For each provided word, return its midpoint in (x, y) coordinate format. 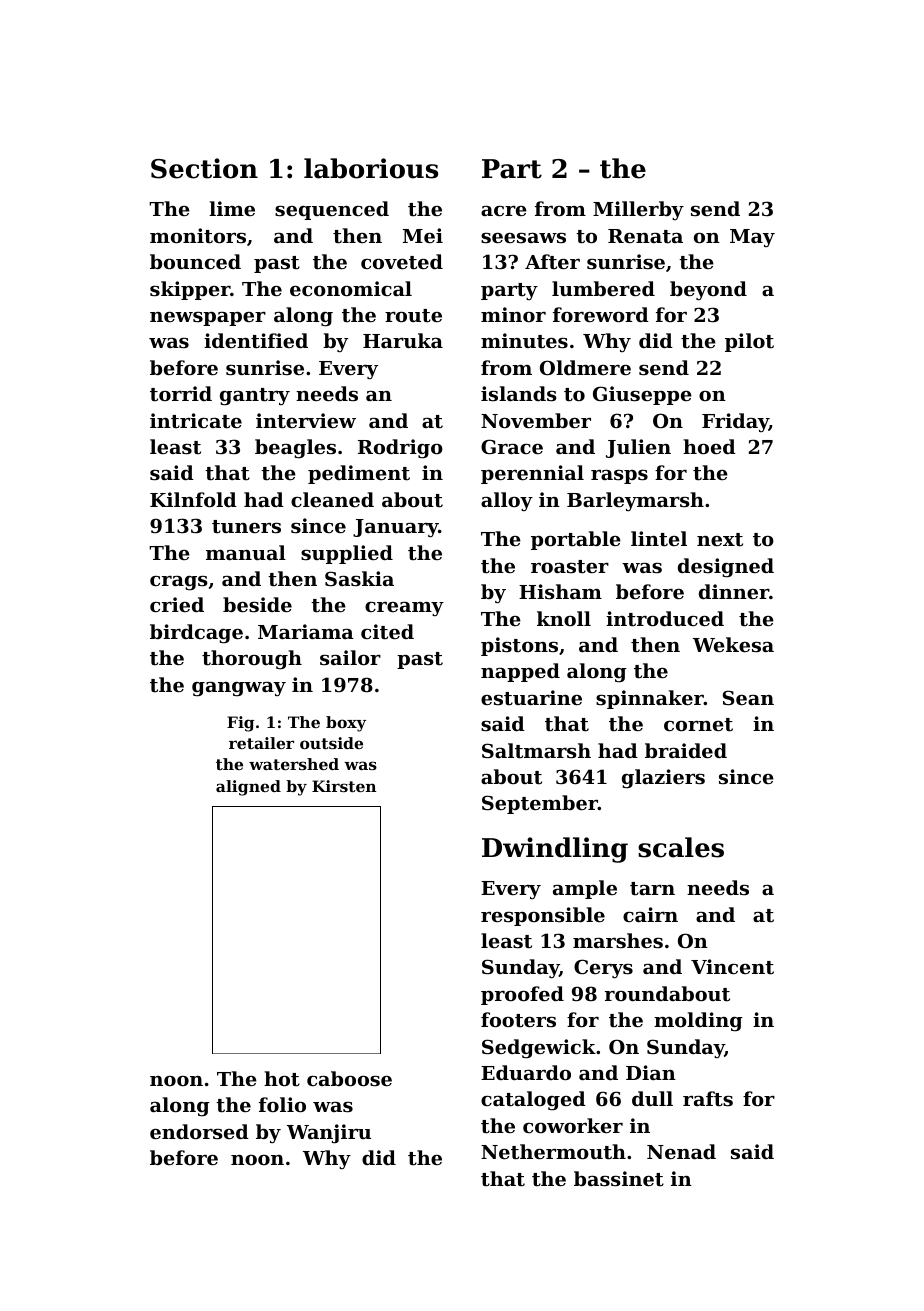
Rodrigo (400, 449)
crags (179, 583)
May (752, 238)
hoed (709, 446)
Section (204, 168)
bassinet (619, 1179)
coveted (402, 261)
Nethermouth (553, 1152)
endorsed (199, 1132)
